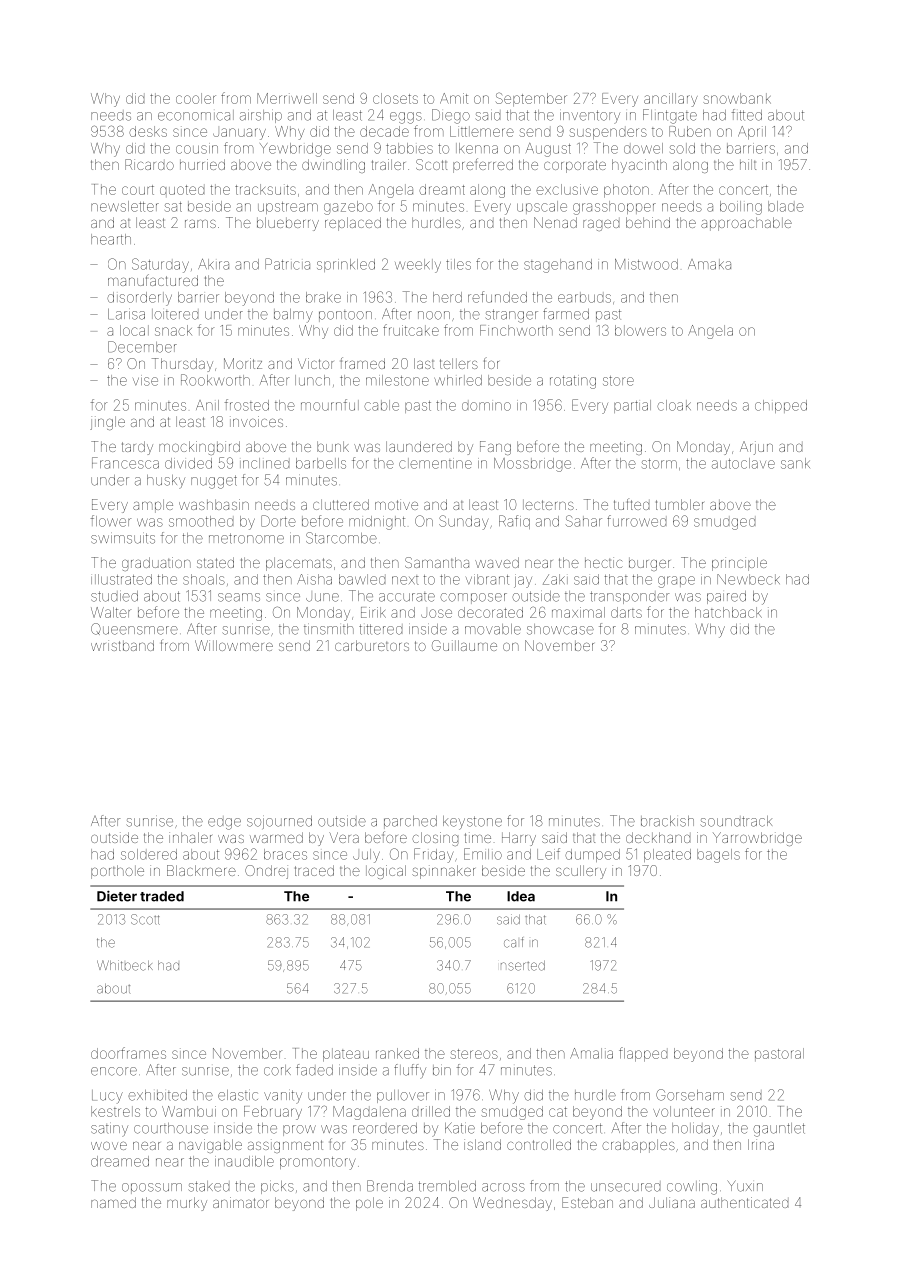 This document has width=903, height=1283. Describe the element at coordinates (277, 1187) in the document. I see `picks` at that location.
